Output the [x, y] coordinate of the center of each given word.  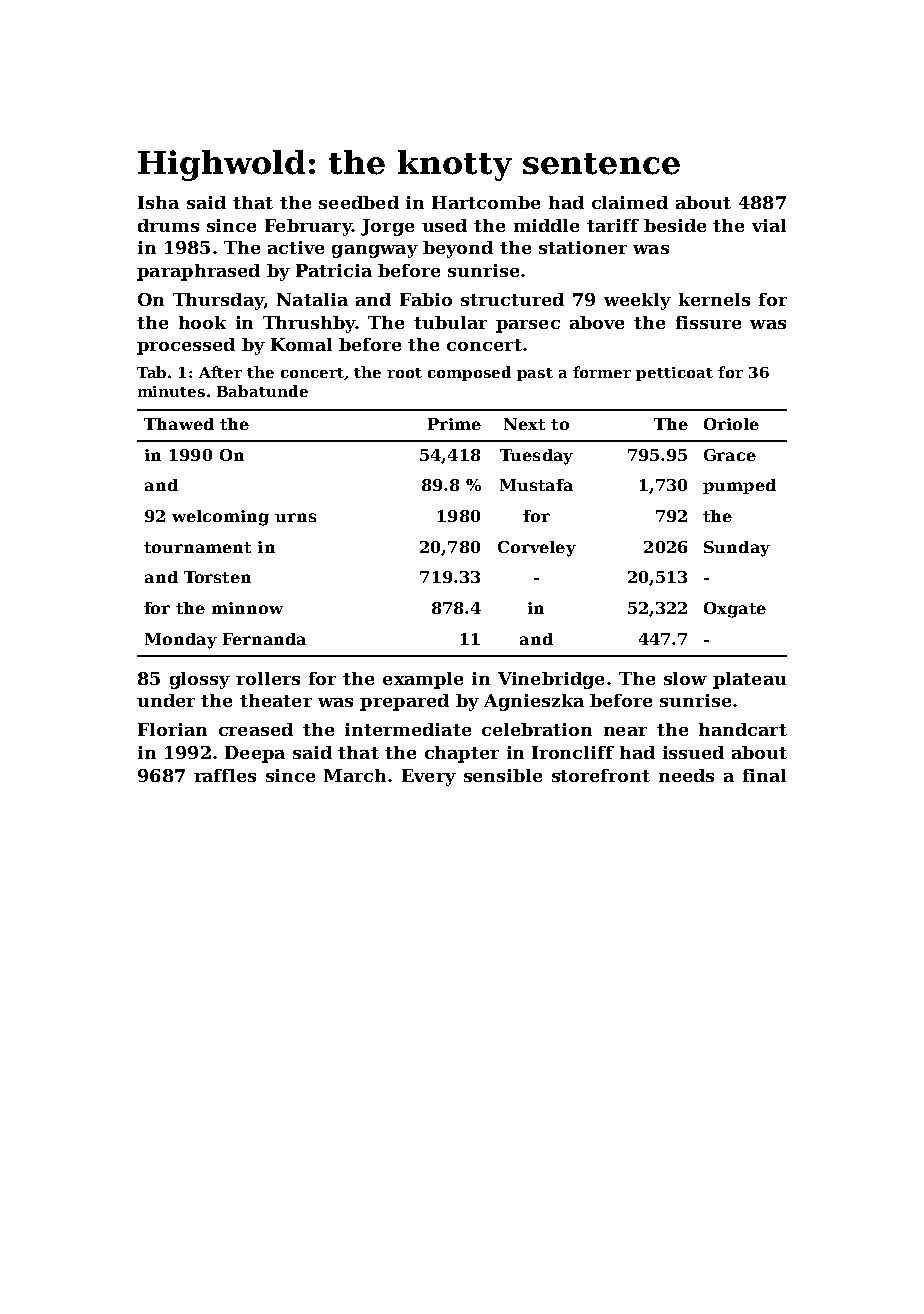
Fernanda [264, 639]
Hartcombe [486, 202]
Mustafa [536, 485]
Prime [454, 424]
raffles [225, 775]
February [308, 227]
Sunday [737, 549]
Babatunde [262, 391]
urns [295, 517]
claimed [630, 202]
